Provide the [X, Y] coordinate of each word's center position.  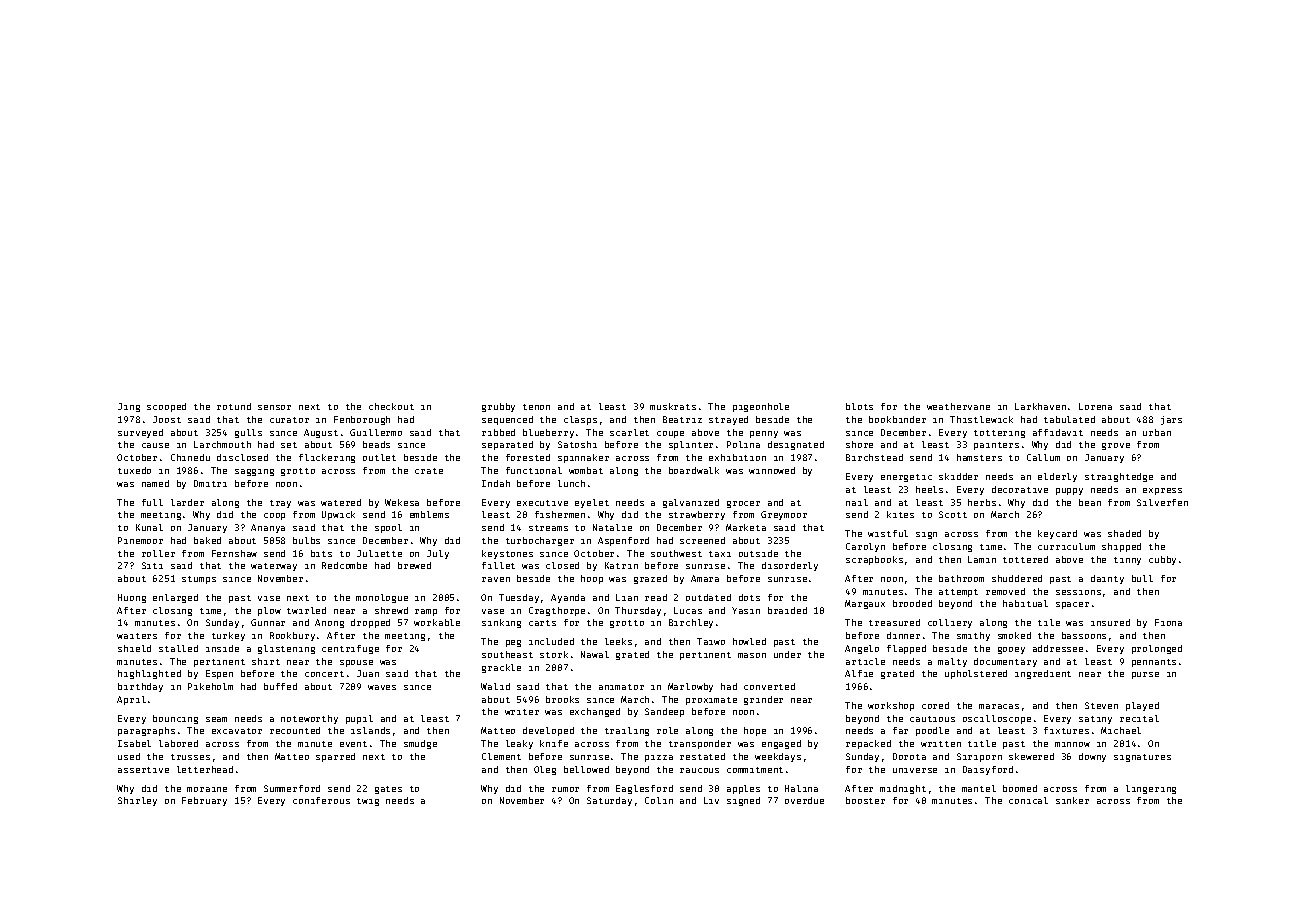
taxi [720, 554]
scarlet [629, 432]
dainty [1107, 579]
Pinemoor [140, 540]
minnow [1072, 744]
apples [743, 789]
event [353, 744]
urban [1157, 432]
